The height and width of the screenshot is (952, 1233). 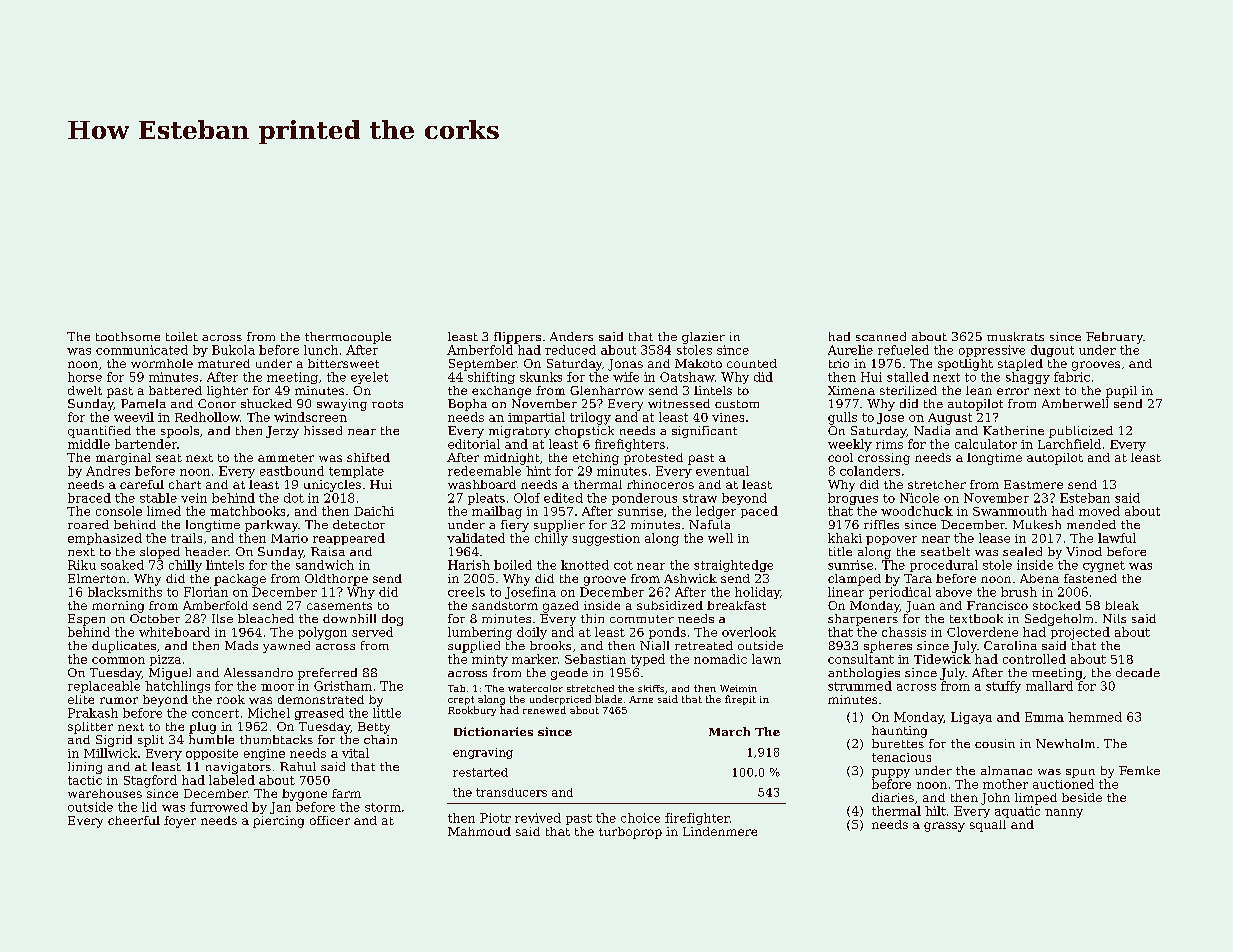 What do you see at coordinates (954, 592) in the screenshot?
I see `above` at bounding box center [954, 592].
